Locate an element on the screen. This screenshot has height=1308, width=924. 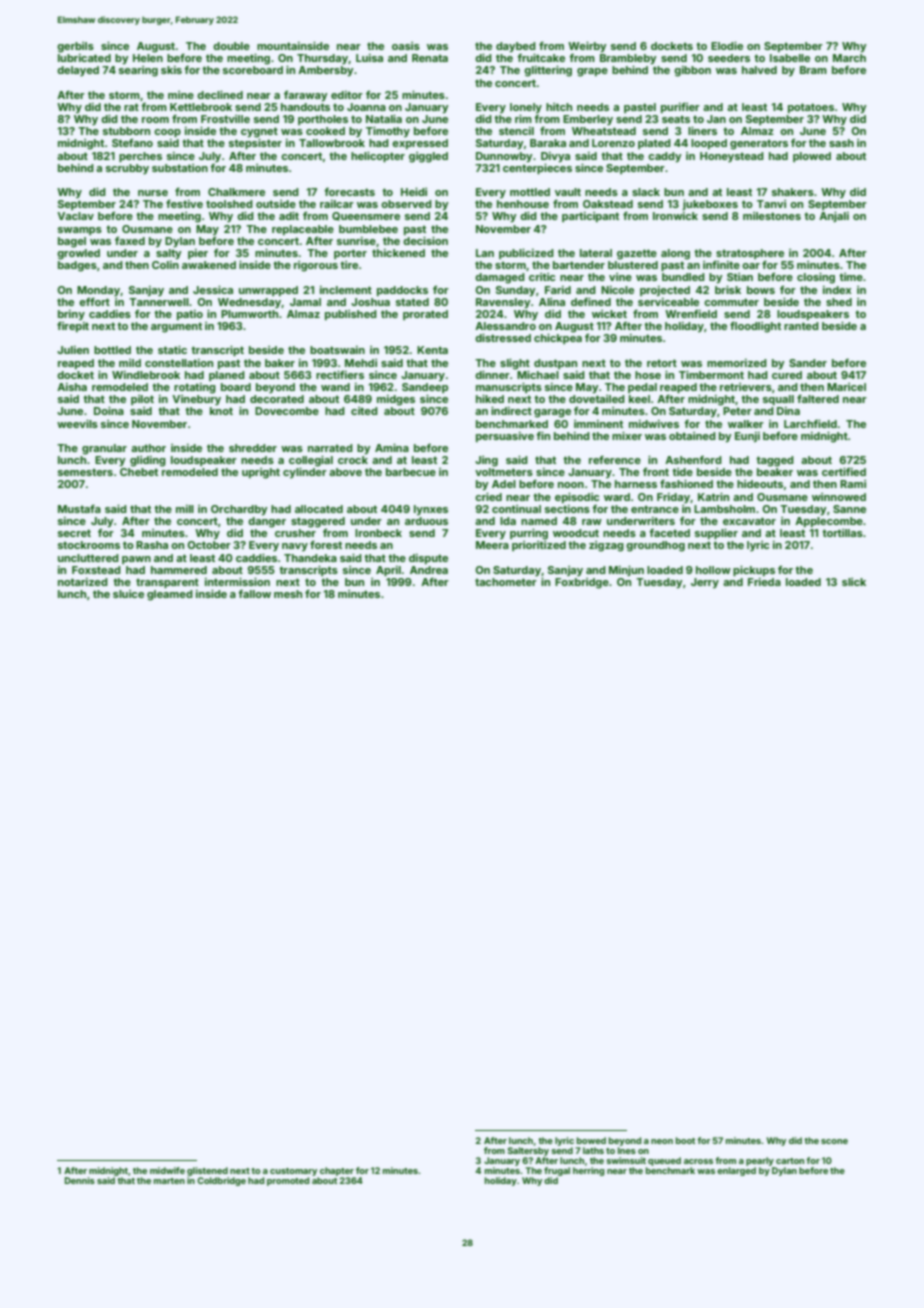
Renata is located at coordinates (430, 58).
